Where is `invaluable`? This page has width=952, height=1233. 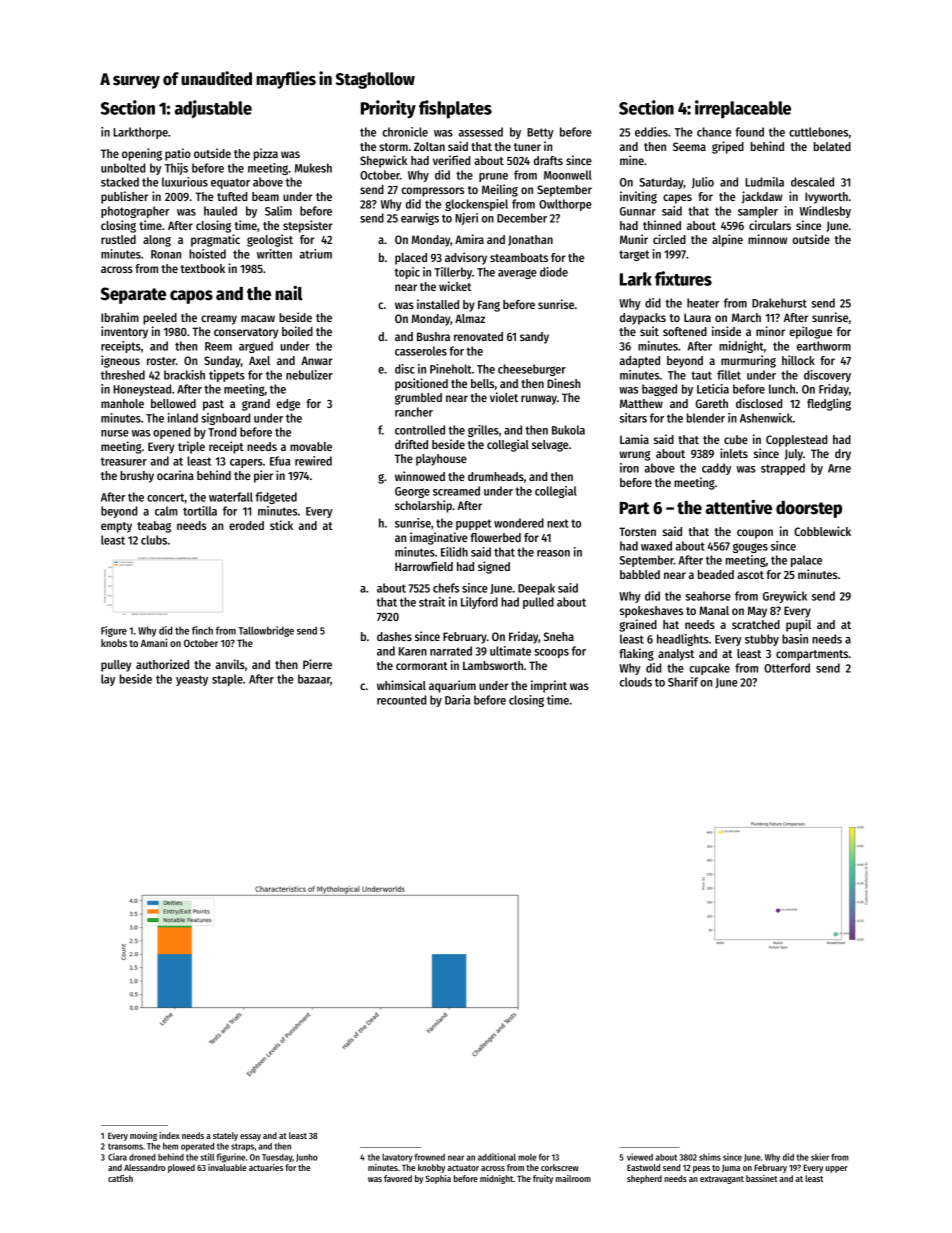
invaluable is located at coordinates (227, 1167).
